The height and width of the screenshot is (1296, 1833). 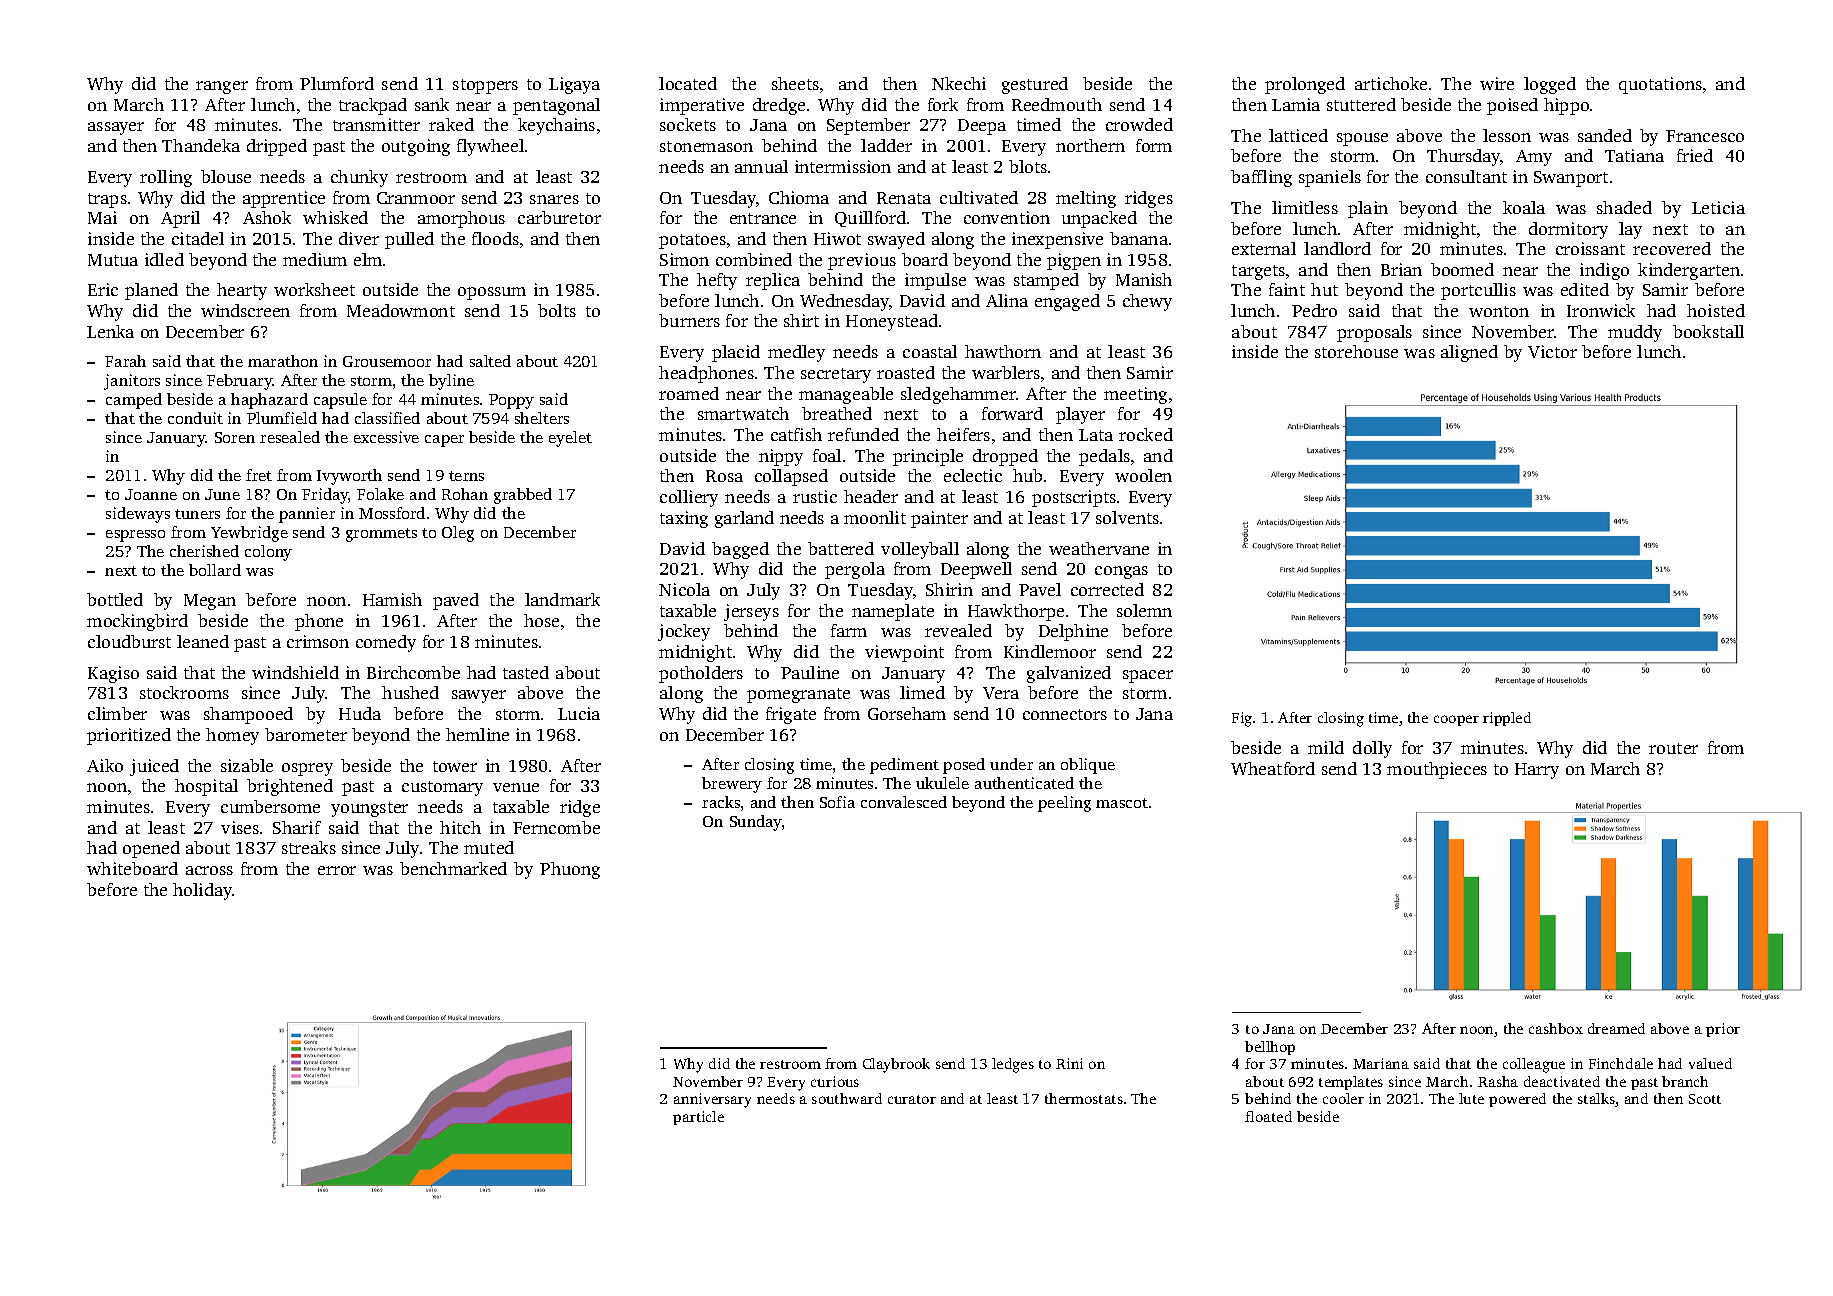 What do you see at coordinates (688, 124) in the screenshot?
I see `sockets` at bounding box center [688, 124].
